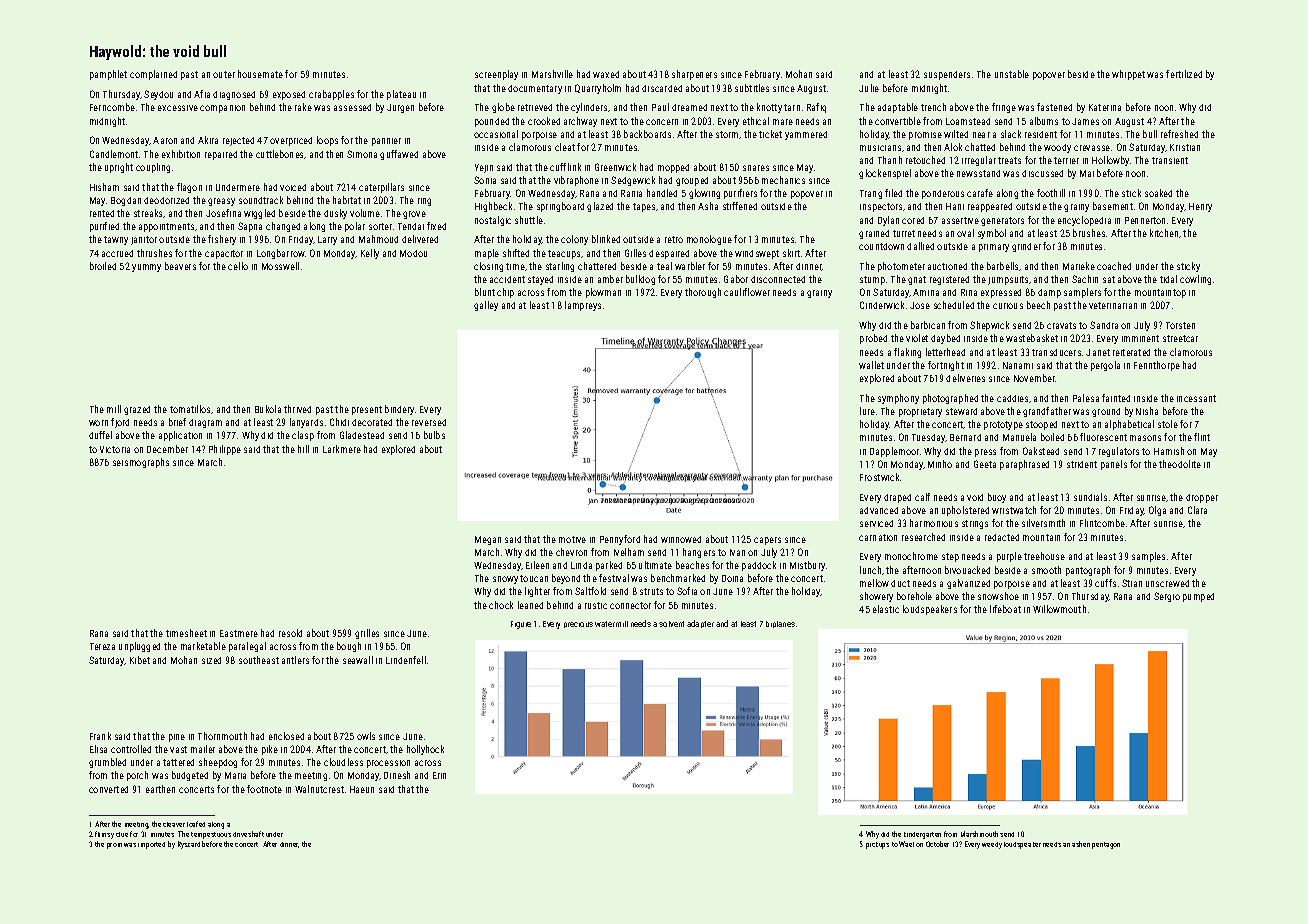 The height and width of the document is (924, 1308). What do you see at coordinates (544, 121) in the document?
I see `crooked` at bounding box center [544, 121].
